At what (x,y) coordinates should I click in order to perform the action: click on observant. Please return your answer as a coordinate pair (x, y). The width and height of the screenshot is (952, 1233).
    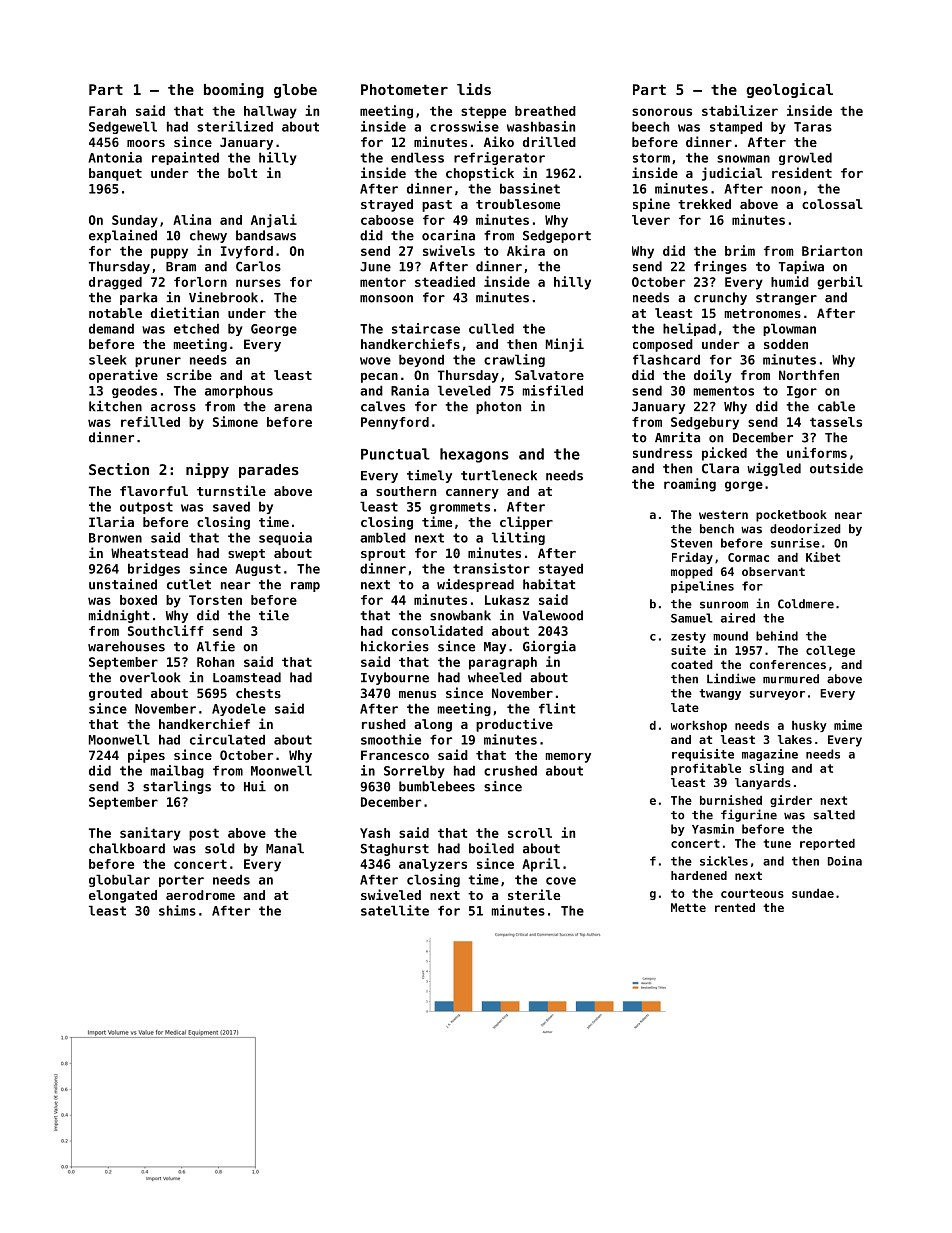
    Looking at the image, I should click on (773, 571).
